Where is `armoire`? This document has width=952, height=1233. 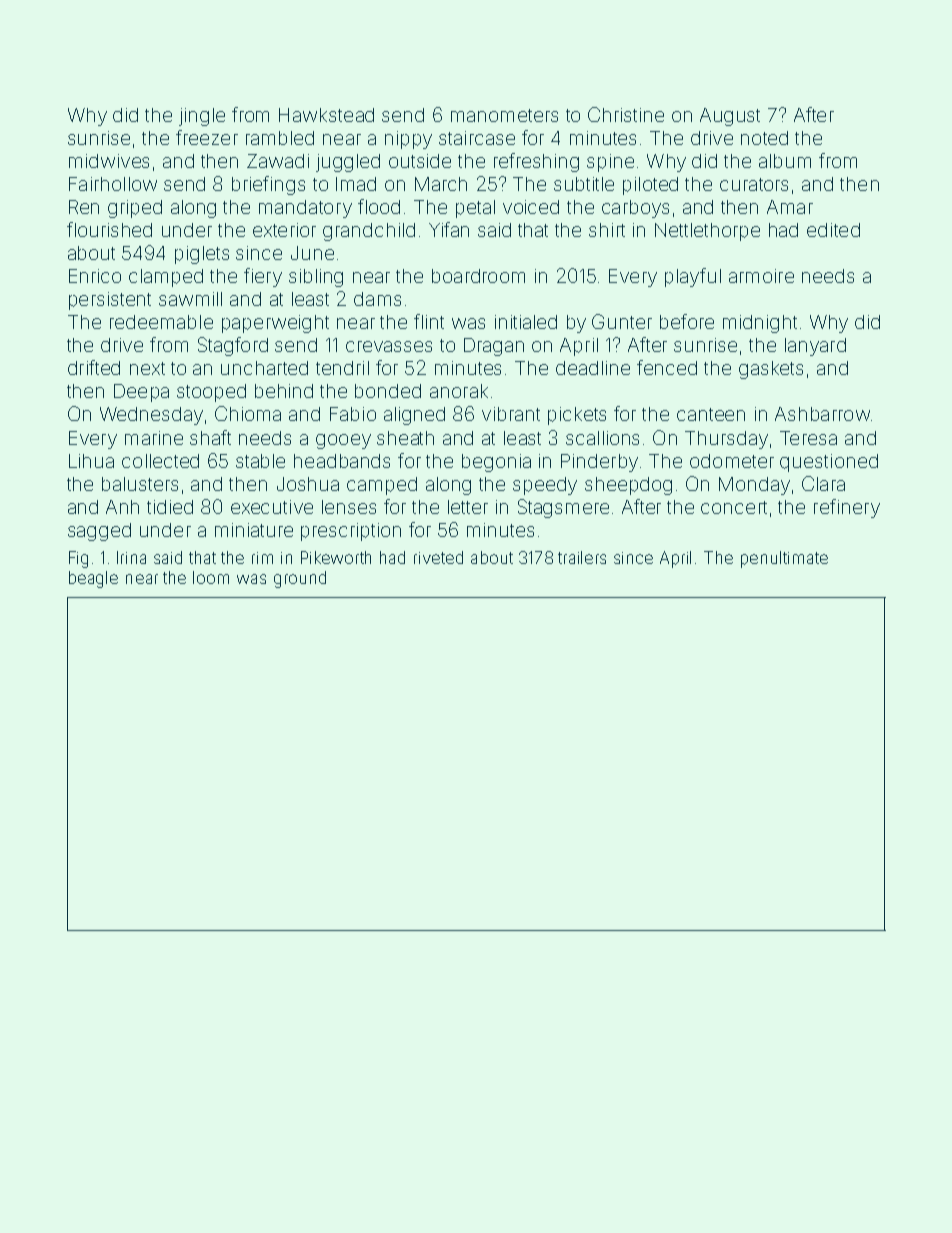 armoire is located at coordinates (761, 276).
